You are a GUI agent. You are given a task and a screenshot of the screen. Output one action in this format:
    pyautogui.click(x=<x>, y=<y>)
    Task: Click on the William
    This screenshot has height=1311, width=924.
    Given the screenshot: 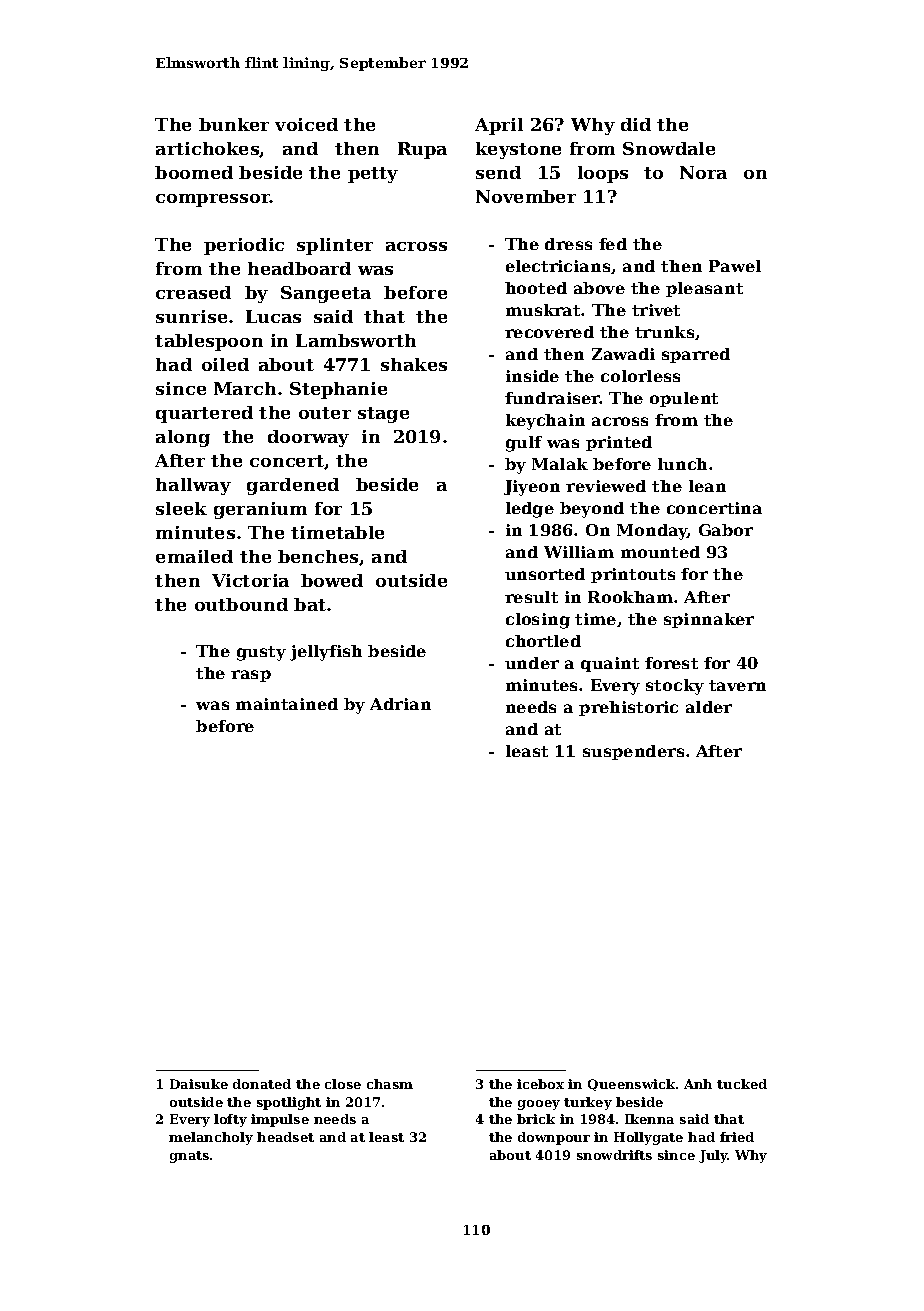 What is the action you would take?
    pyautogui.click(x=579, y=552)
